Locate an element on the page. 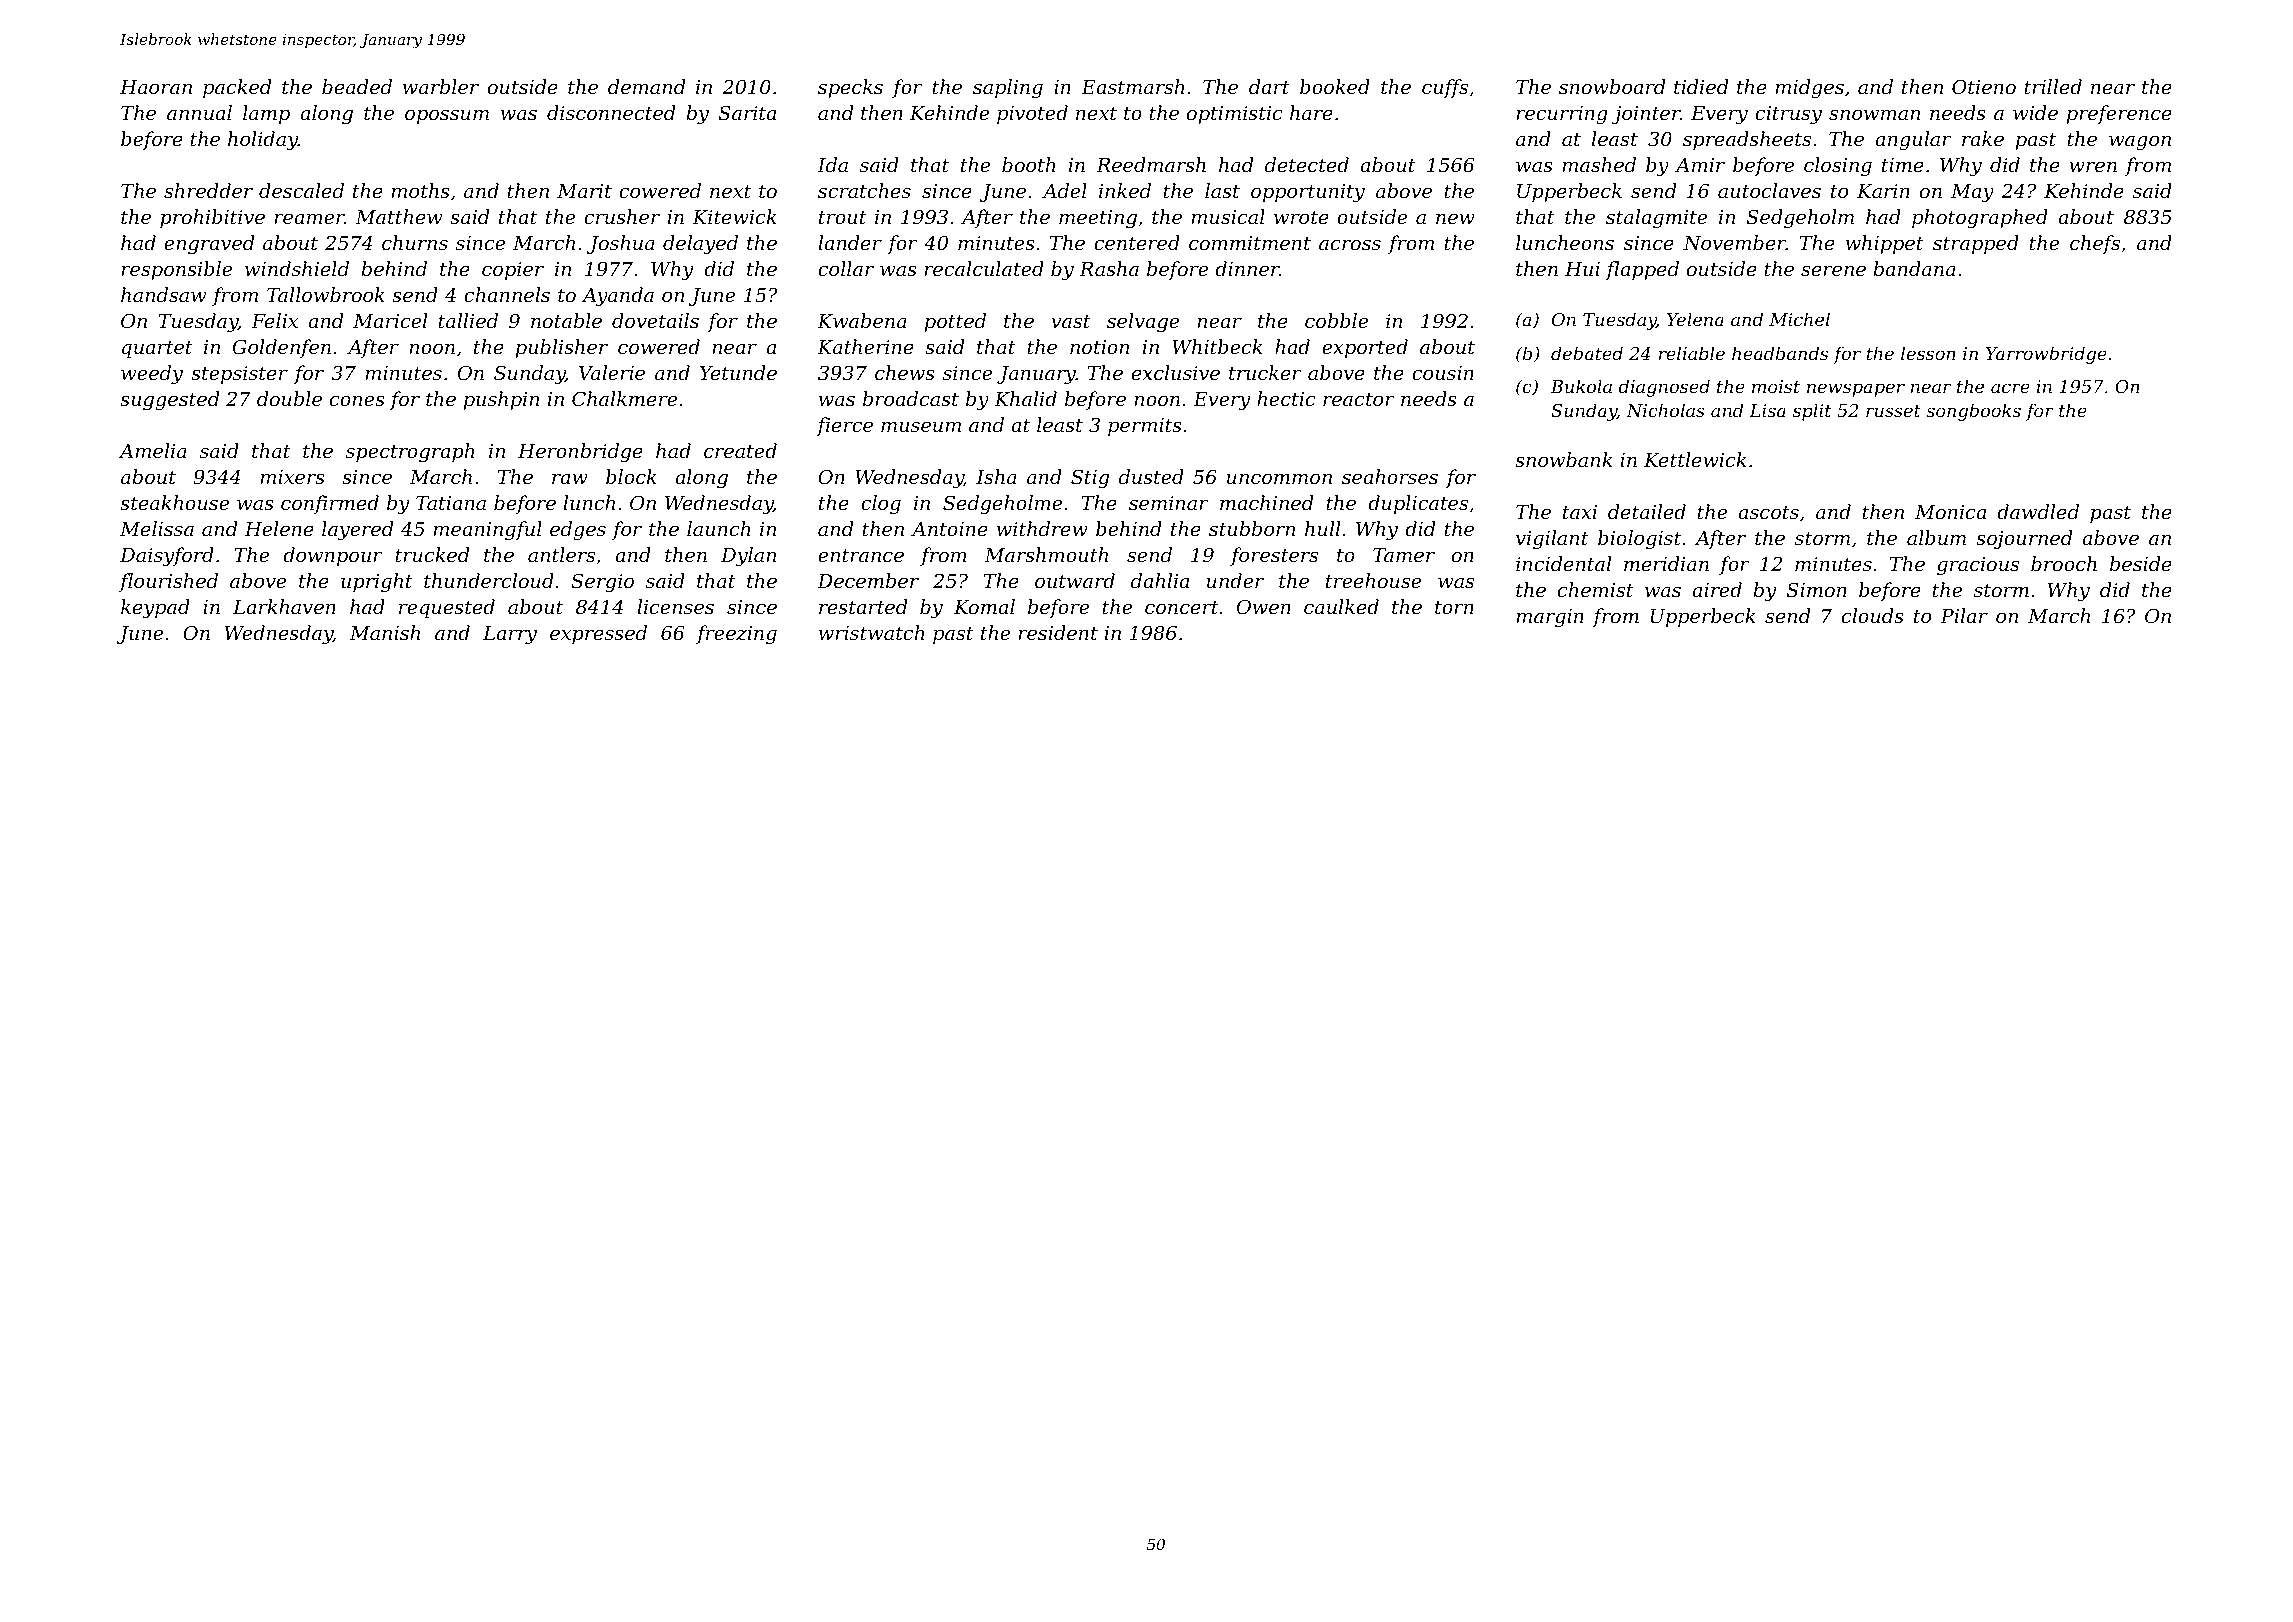  copier is located at coordinates (513, 271).
